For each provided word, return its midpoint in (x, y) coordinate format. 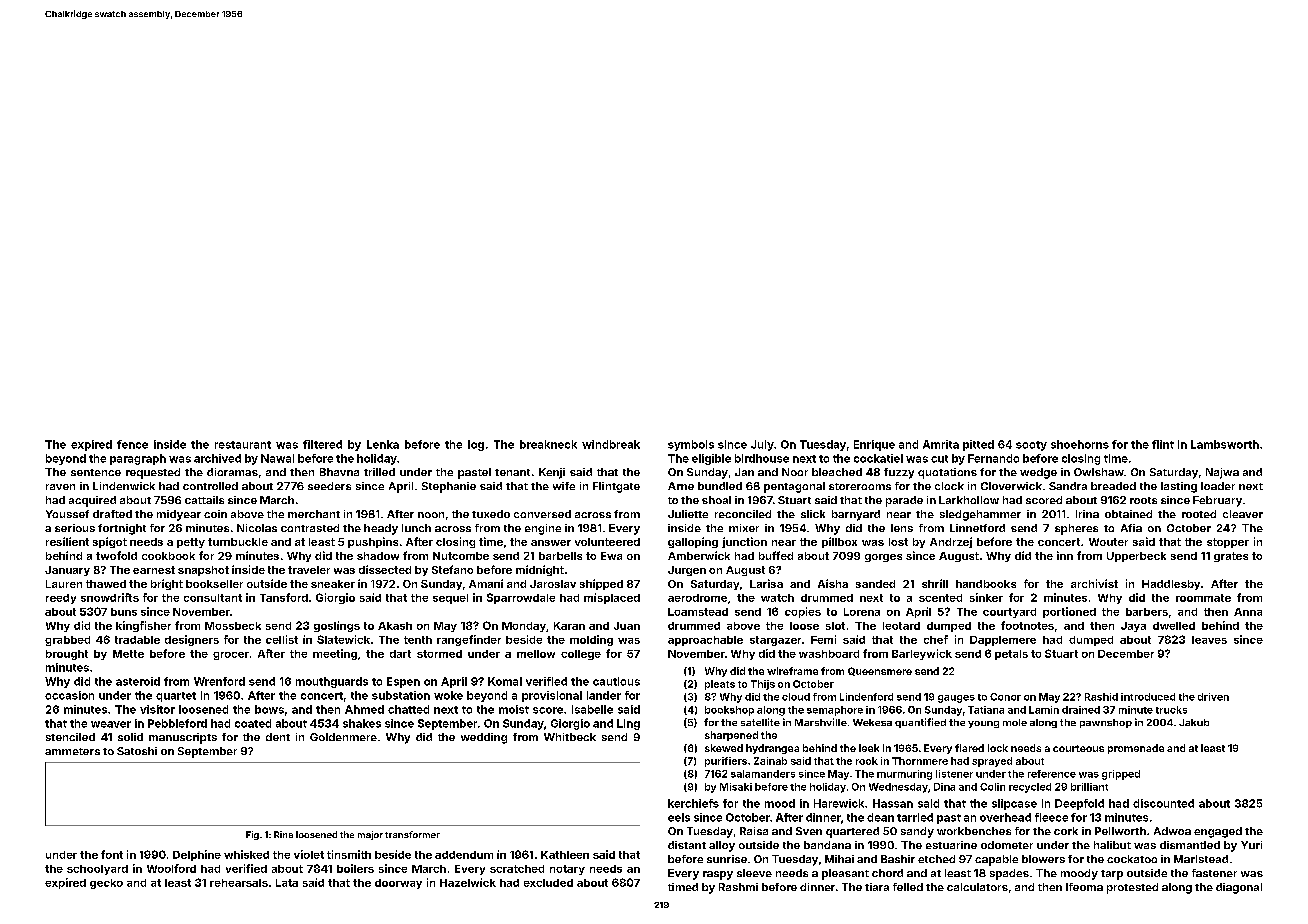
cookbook (168, 556)
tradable (137, 640)
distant (687, 845)
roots (1143, 500)
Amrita (941, 444)
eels (679, 817)
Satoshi (137, 751)
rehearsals (239, 883)
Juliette (688, 514)
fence (132, 444)
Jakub (1194, 722)
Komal (505, 681)
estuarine (951, 845)
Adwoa (1172, 831)
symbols (691, 445)
